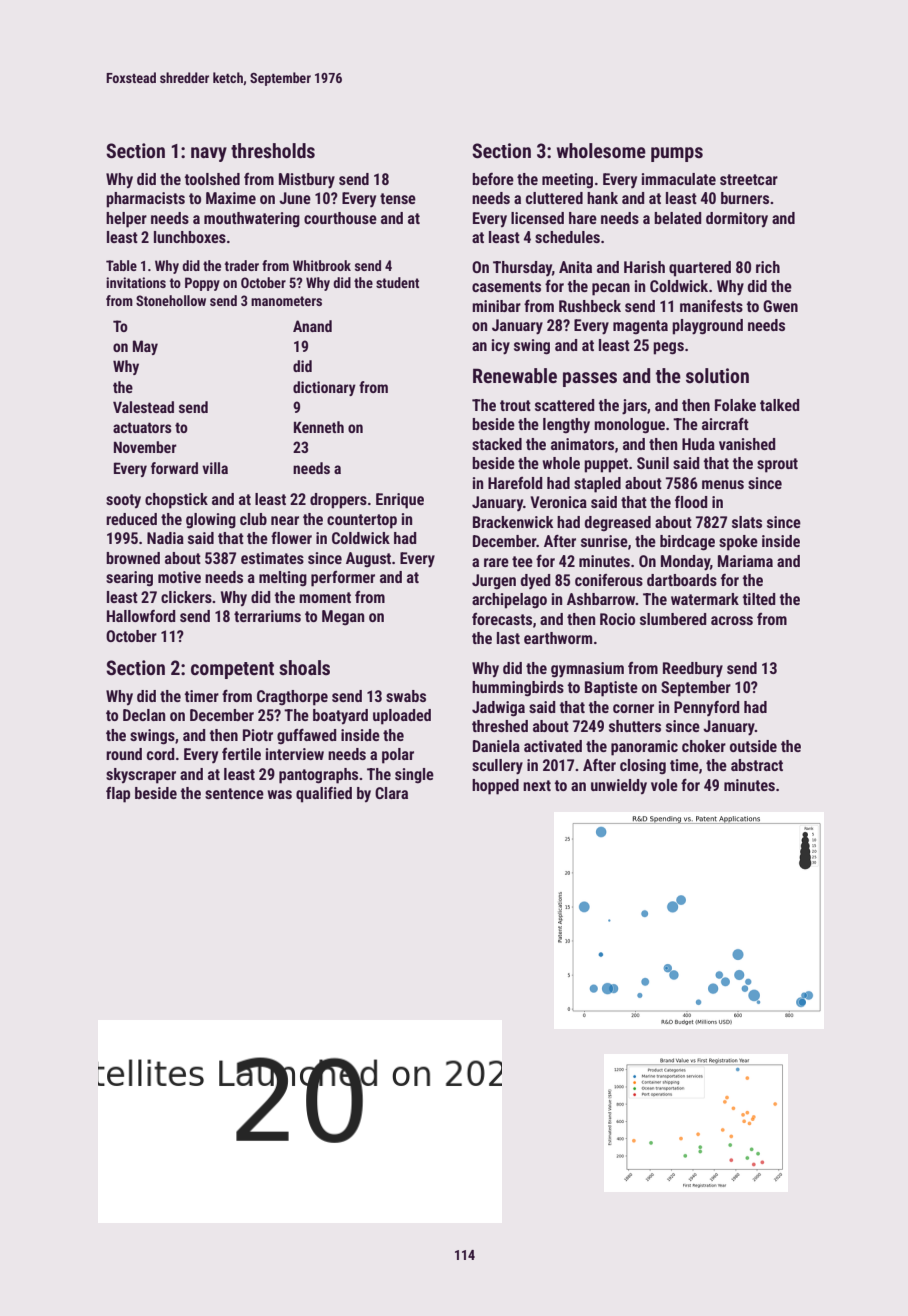  What do you see at coordinates (295, 754) in the screenshot?
I see `interview` at bounding box center [295, 754].
